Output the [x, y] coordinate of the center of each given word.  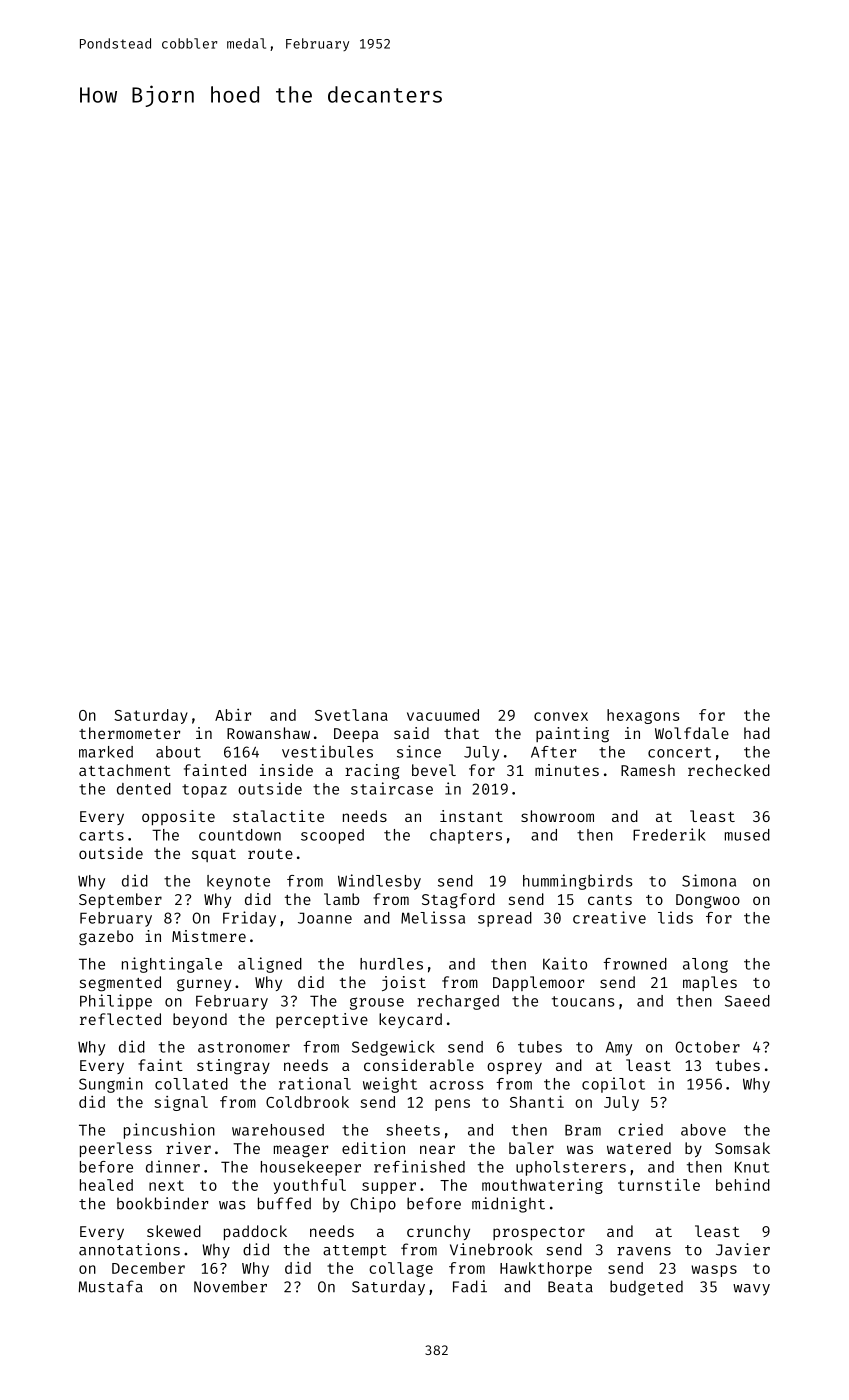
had [757, 733]
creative [609, 917]
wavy [751, 1290]
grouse [377, 1003]
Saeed [747, 1001]
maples [710, 983]
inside [286, 770]
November [230, 1286]
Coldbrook [307, 1102]
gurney [204, 985]
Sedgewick [393, 1048]
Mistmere [209, 936]
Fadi [470, 1286]
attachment [125, 770]
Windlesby [379, 882]
